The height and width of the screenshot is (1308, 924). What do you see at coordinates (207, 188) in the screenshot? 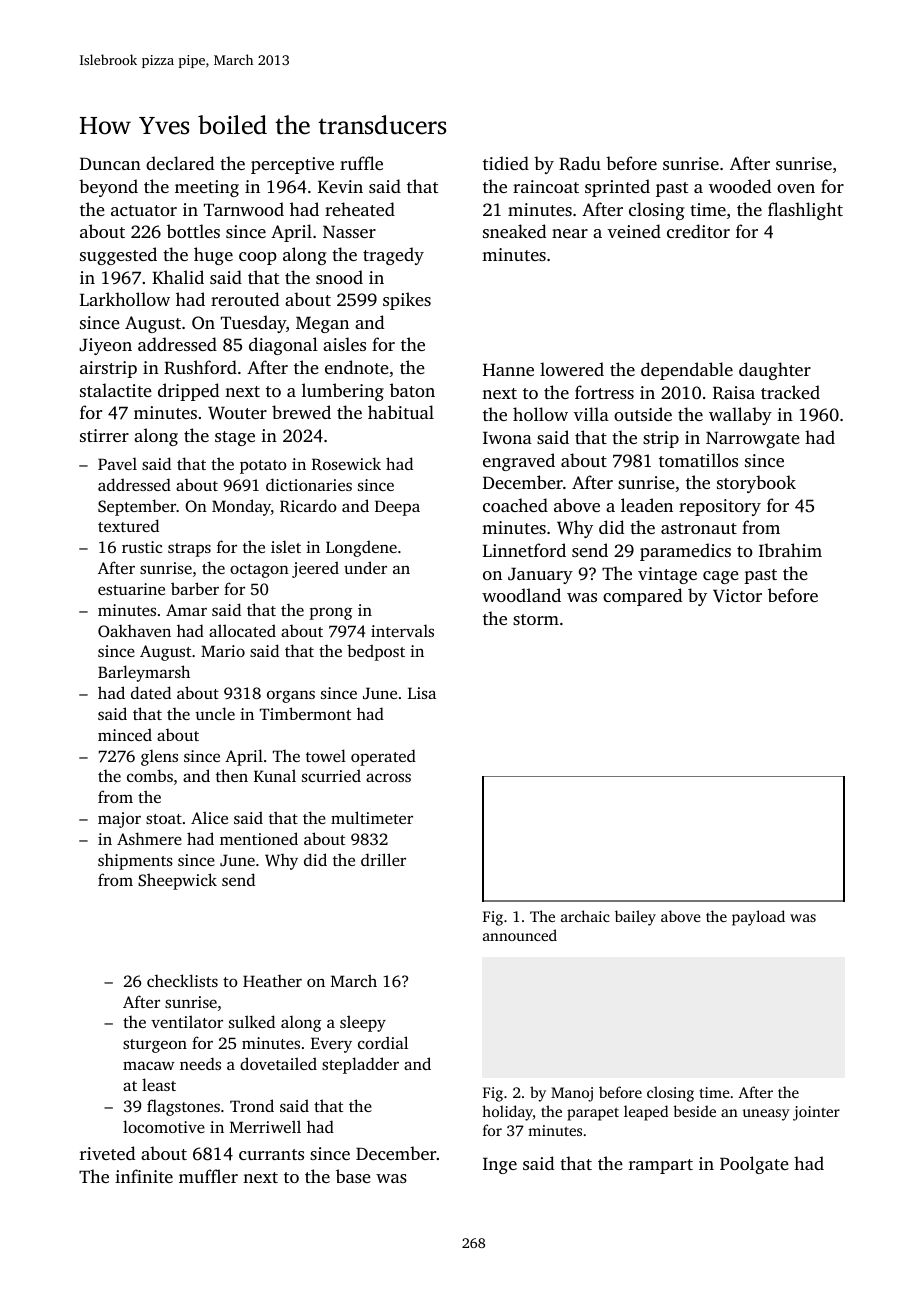
I see `meeting` at bounding box center [207, 188].
